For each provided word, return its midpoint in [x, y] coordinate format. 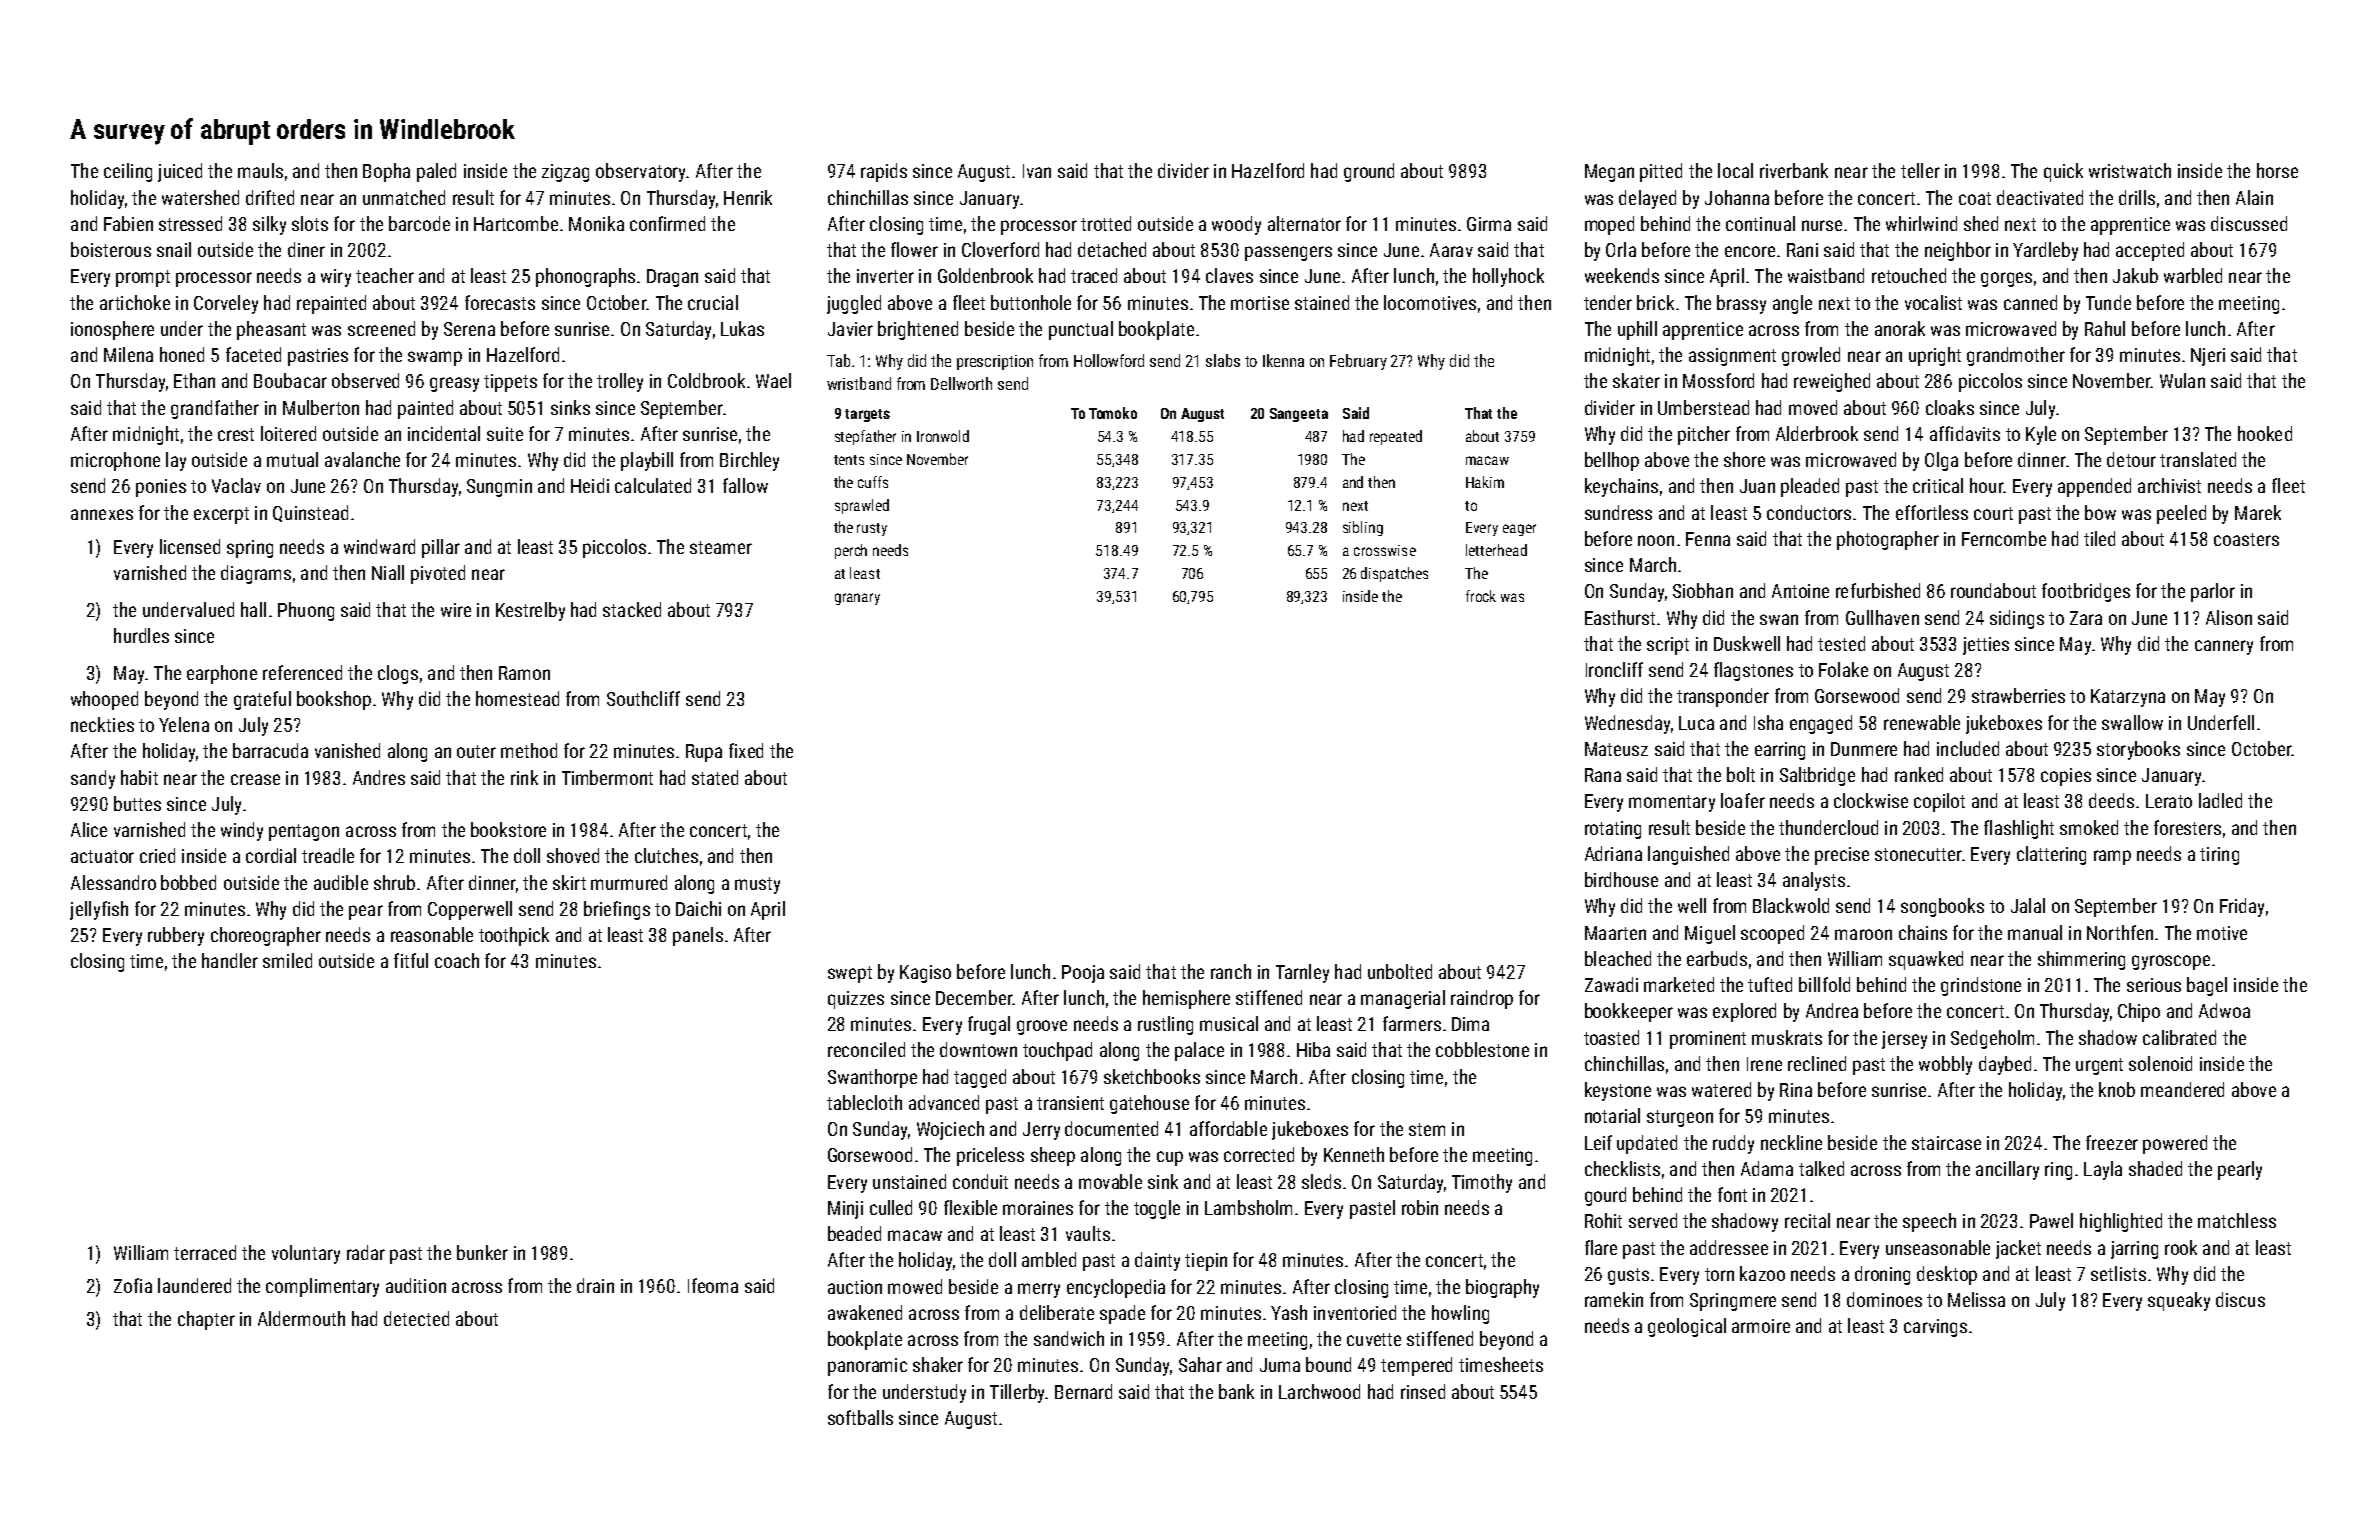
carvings [1935, 1328]
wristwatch [2130, 170]
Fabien [128, 223]
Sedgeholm [1992, 1039]
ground [1369, 172]
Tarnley [1302, 973]
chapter [206, 1320]
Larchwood [1319, 1391]
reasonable [432, 934]
